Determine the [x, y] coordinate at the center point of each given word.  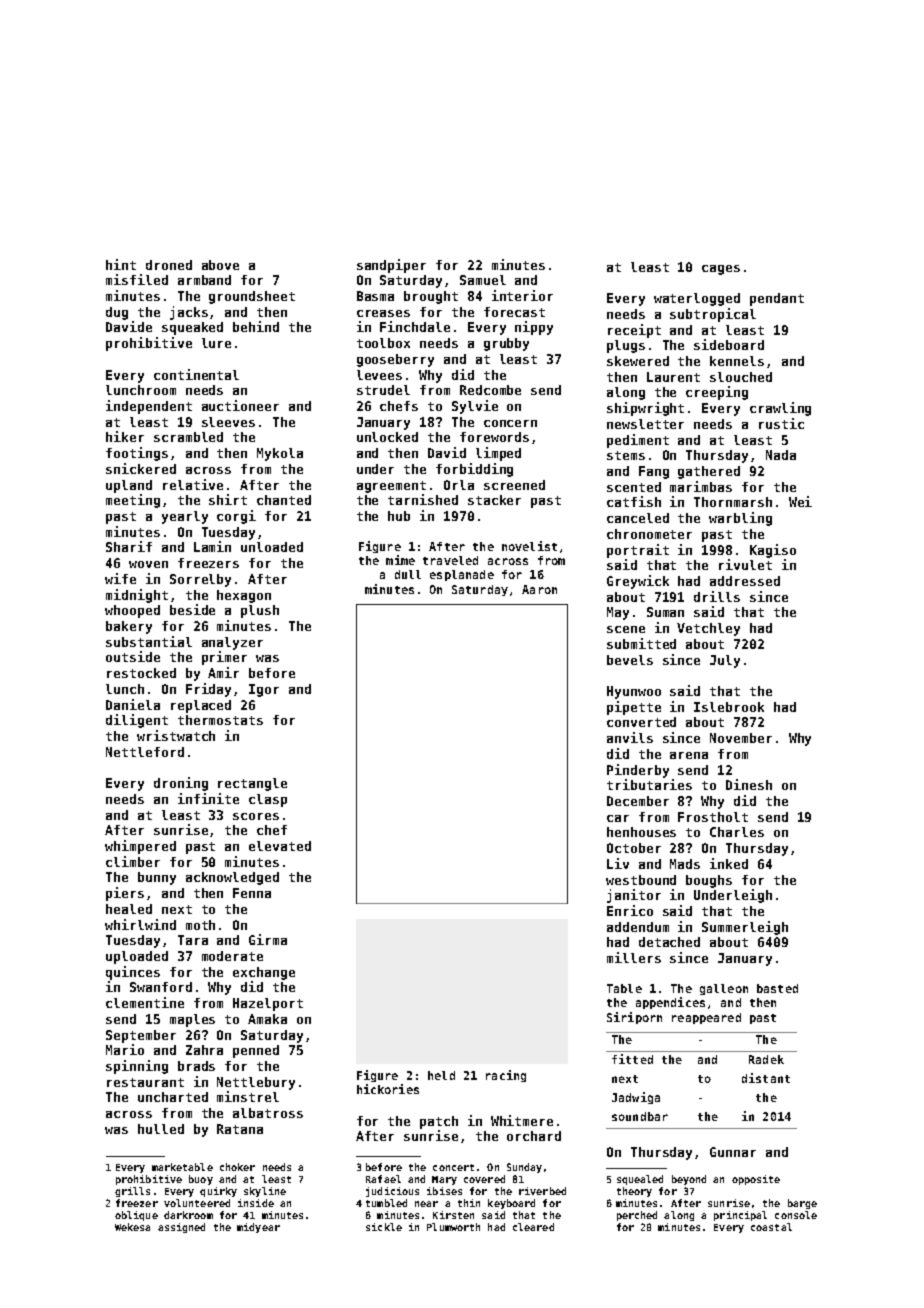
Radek [766, 1059]
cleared [533, 1227]
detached [669, 942]
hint [121, 264]
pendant [777, 299]
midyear [258, 1228]
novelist [529, 546]
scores [256, 816]
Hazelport [268, 1004]
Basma [375, 296]
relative [193, 484]
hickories [388, 1089]
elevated [280, 846]
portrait [638, 551]
